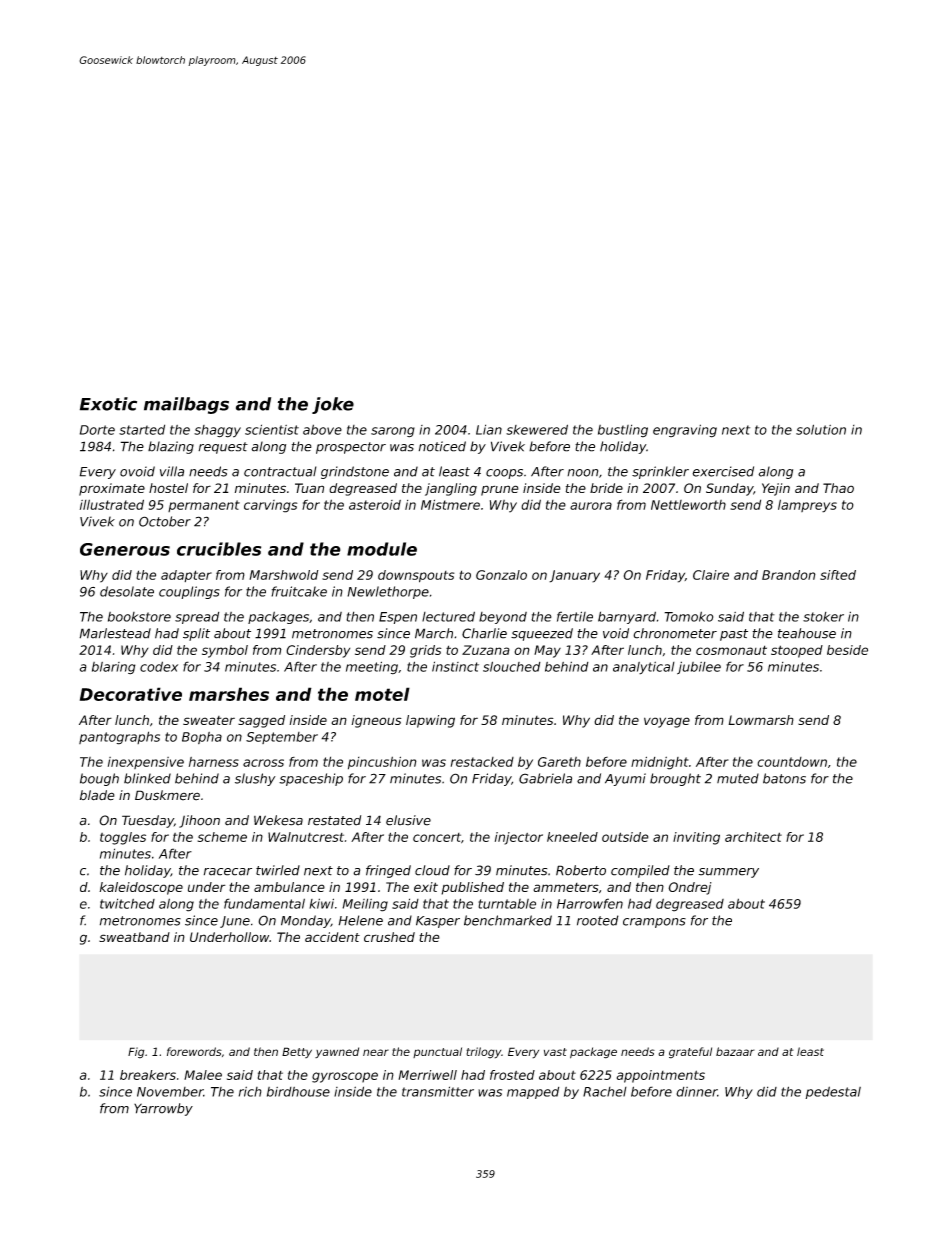 This document has width=952, height=1233. Describe the element at coordinates (108, 404) in the document. I see `Exotic` at that location.
